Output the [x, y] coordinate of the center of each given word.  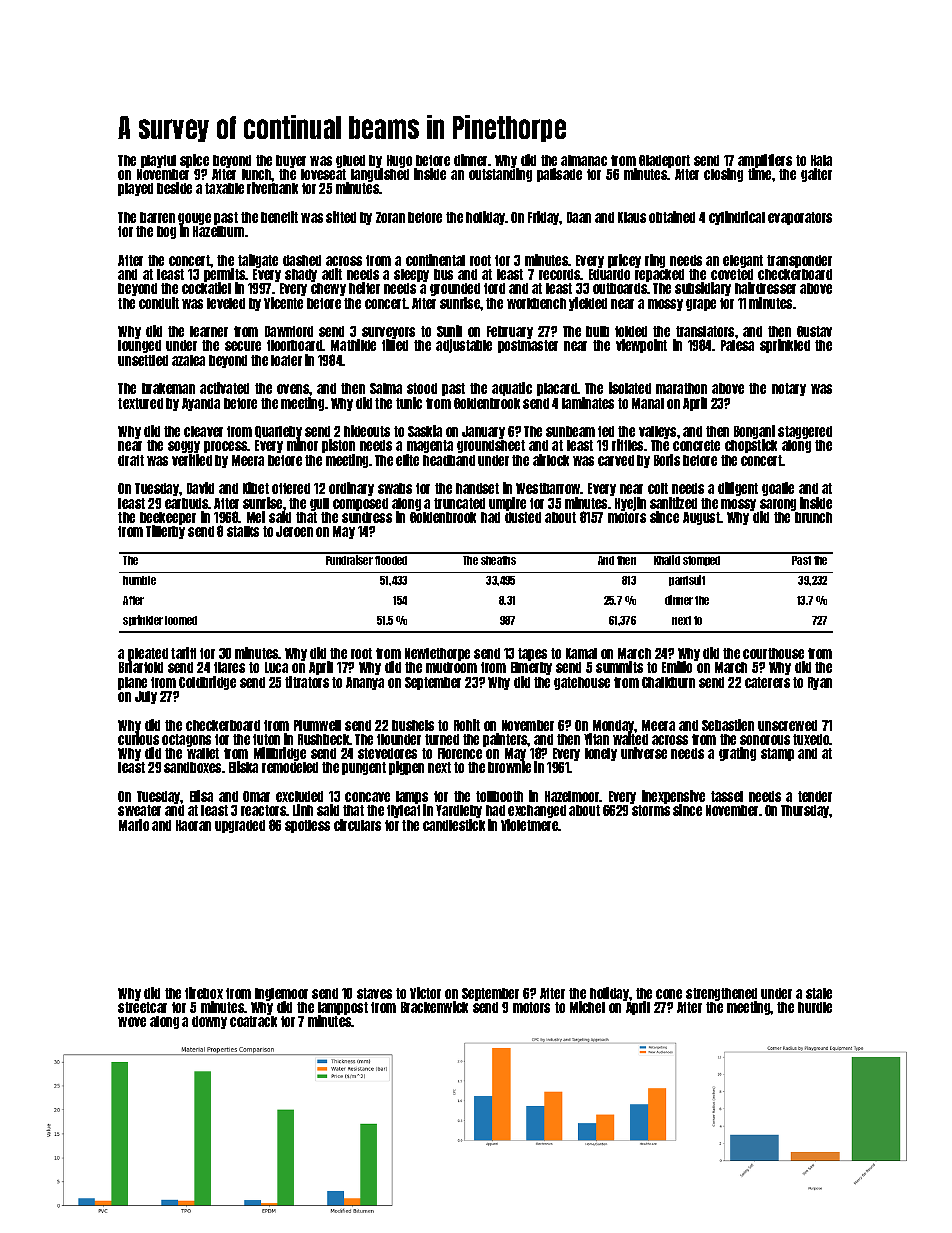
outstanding [500, 175]
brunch [813, 517]
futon [266, 739]
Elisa [201, 796]
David [200, 488]
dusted [523, 517]
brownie [509, 767]
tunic [409, 403]
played [135, 189]
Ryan [820, 683]
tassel [727, 796]
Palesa [737, 345]
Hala [821, 160]
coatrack [253, 1021]
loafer [286, 360]
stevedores [387, 753]
